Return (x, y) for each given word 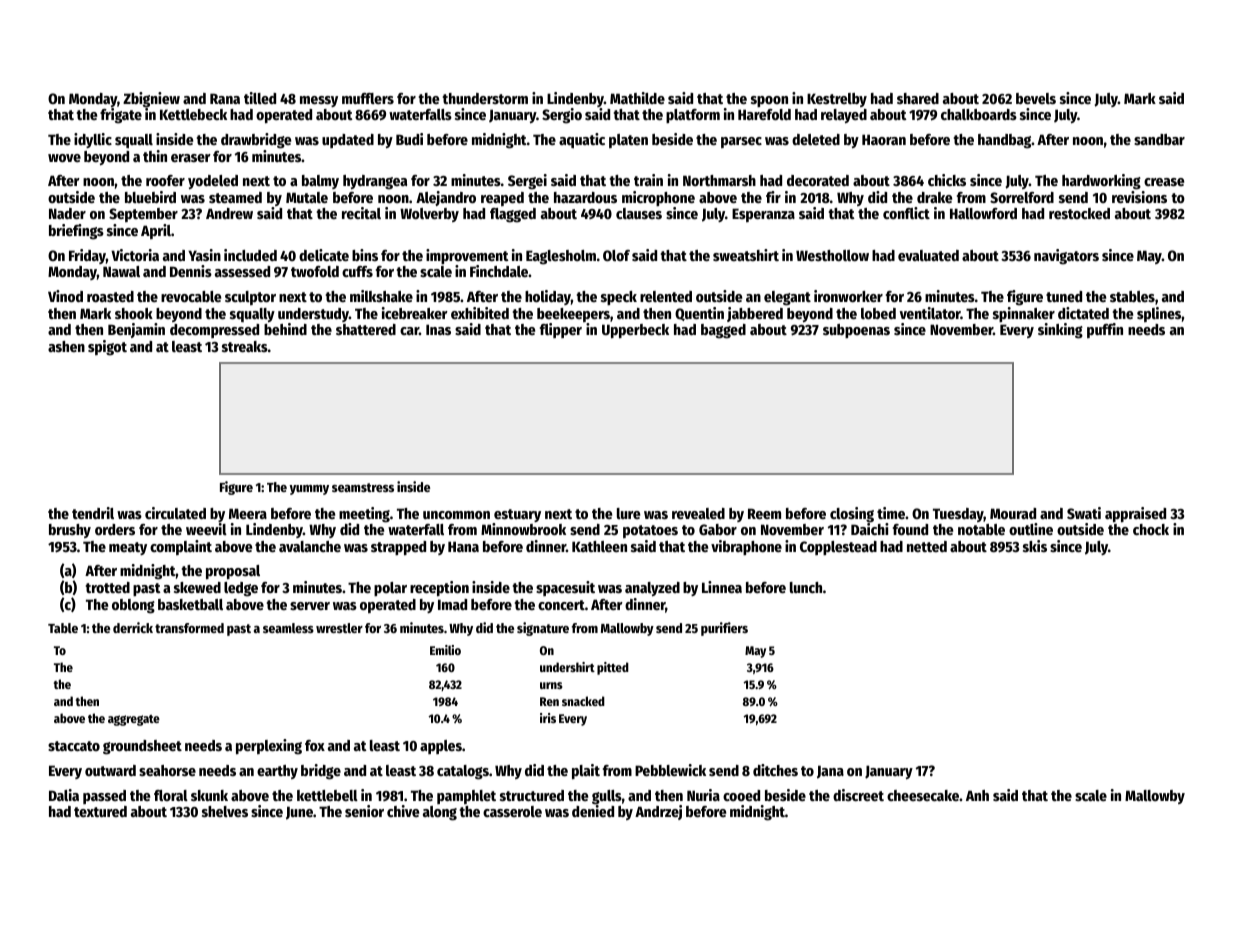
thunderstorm (485, 98)
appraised (1135, 515)
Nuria (703, 795)
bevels (1036, 98)
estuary (517, 515)
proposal (233, 572)
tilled (260, 98)
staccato (74, 746)
